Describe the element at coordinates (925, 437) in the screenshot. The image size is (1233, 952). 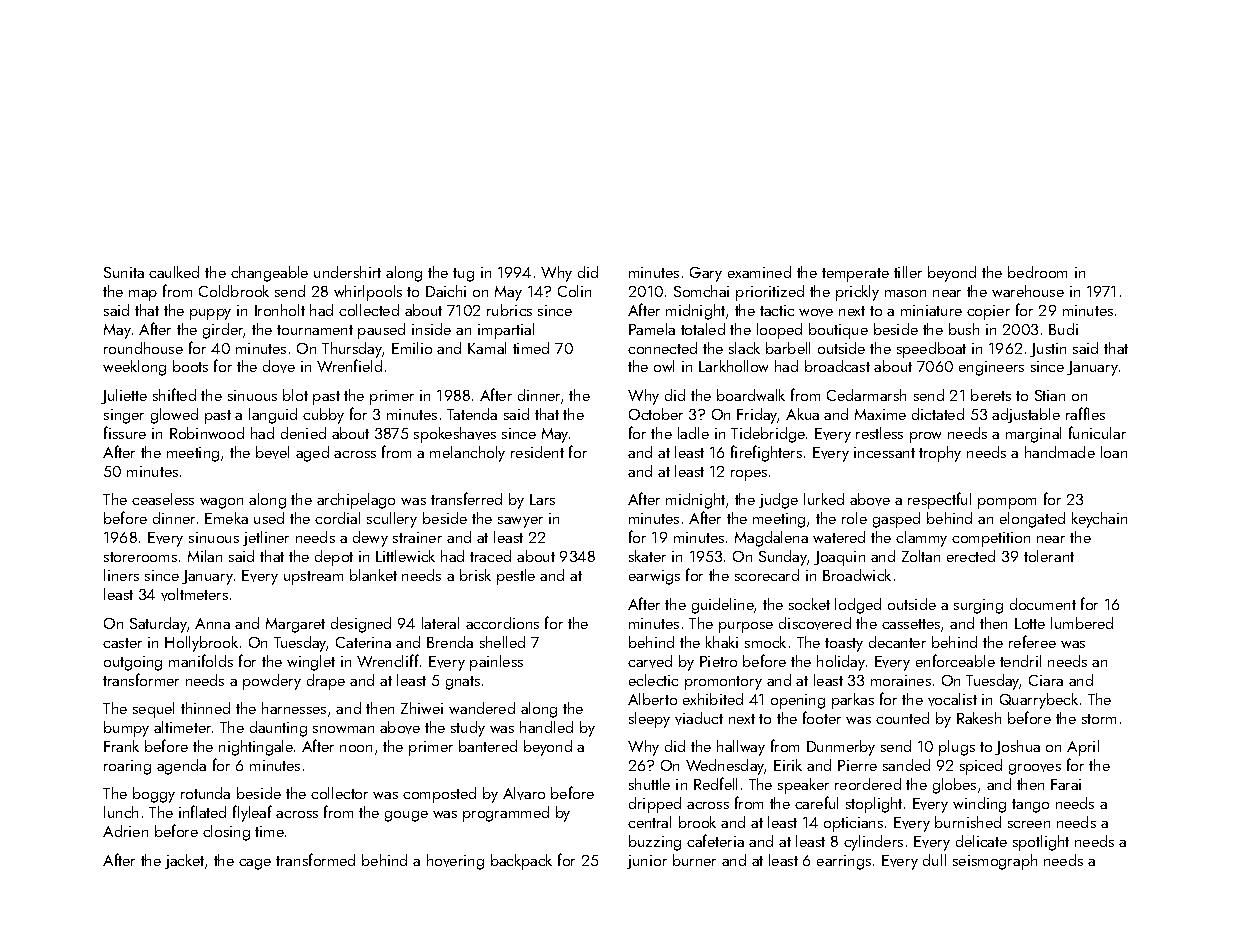
I see `prow` at that location.
